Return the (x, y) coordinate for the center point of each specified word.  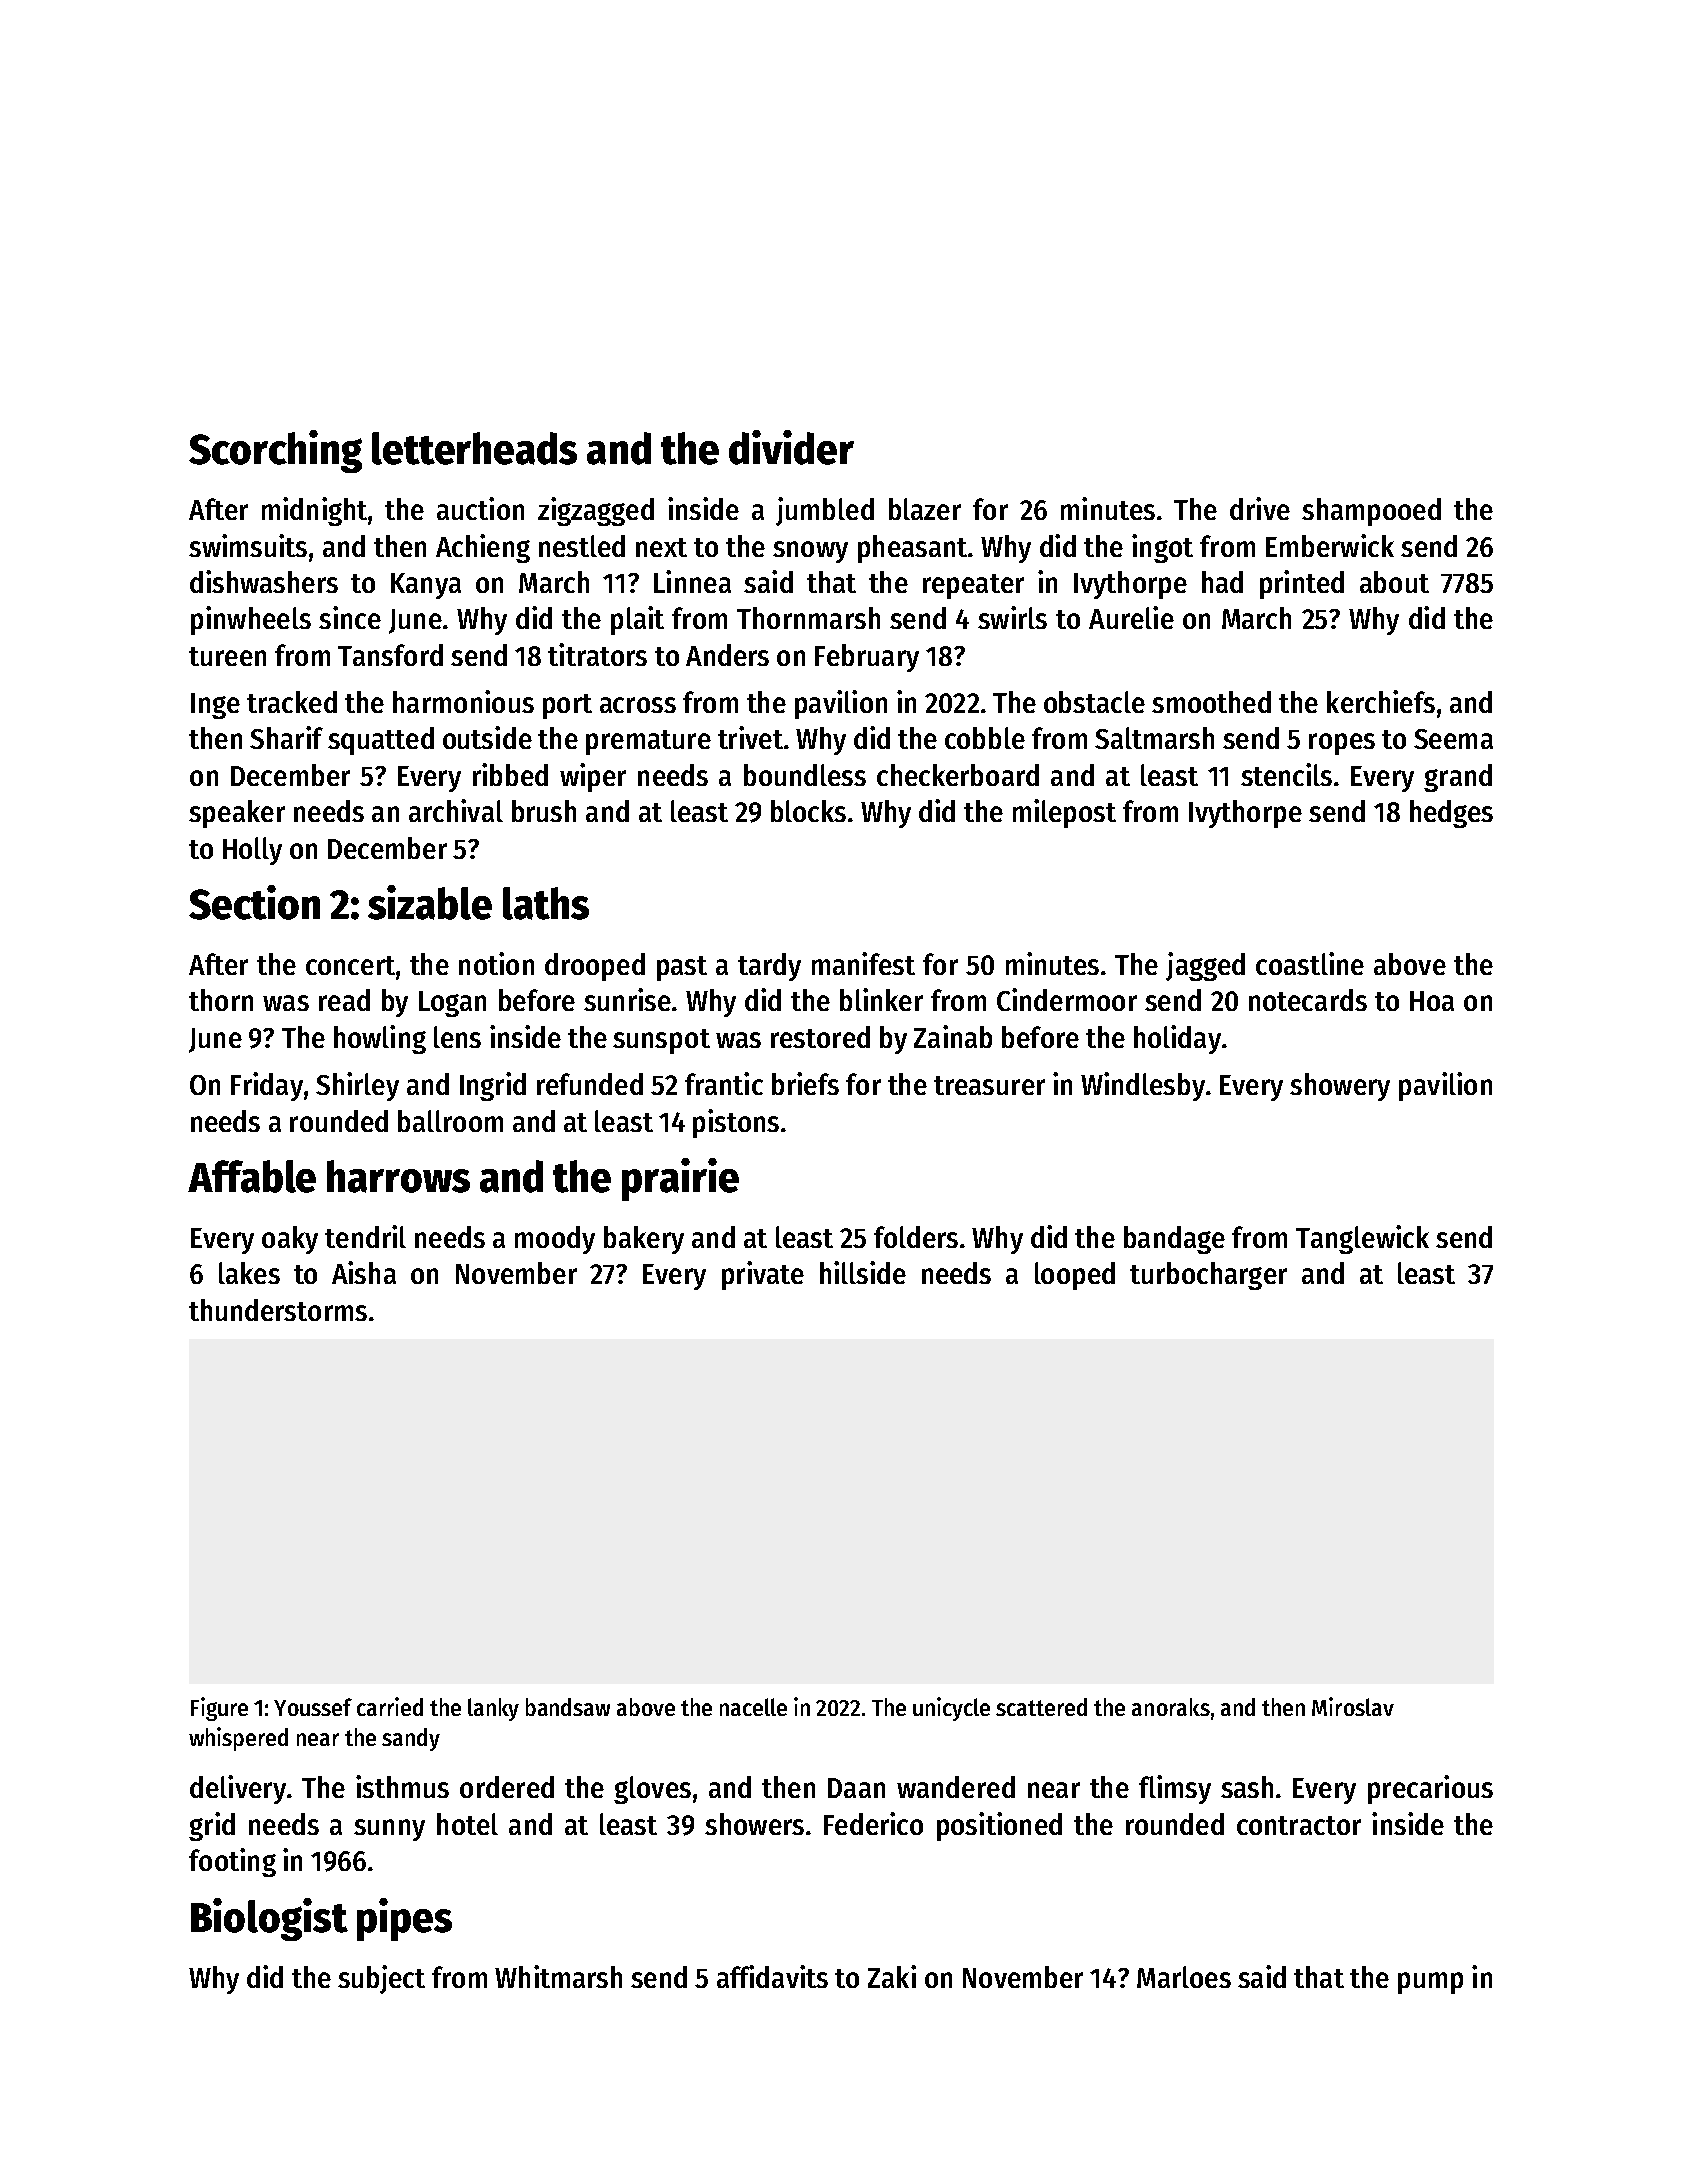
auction (480, 508)
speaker (237, 814)
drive (1260, 508)
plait (637, 620)
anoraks (1171, 1707)
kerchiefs (1381, 701)
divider (791, 447)
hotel (467, 1824)
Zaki (892, 1976)
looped (1075, 1276)
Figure (219, 1709)
